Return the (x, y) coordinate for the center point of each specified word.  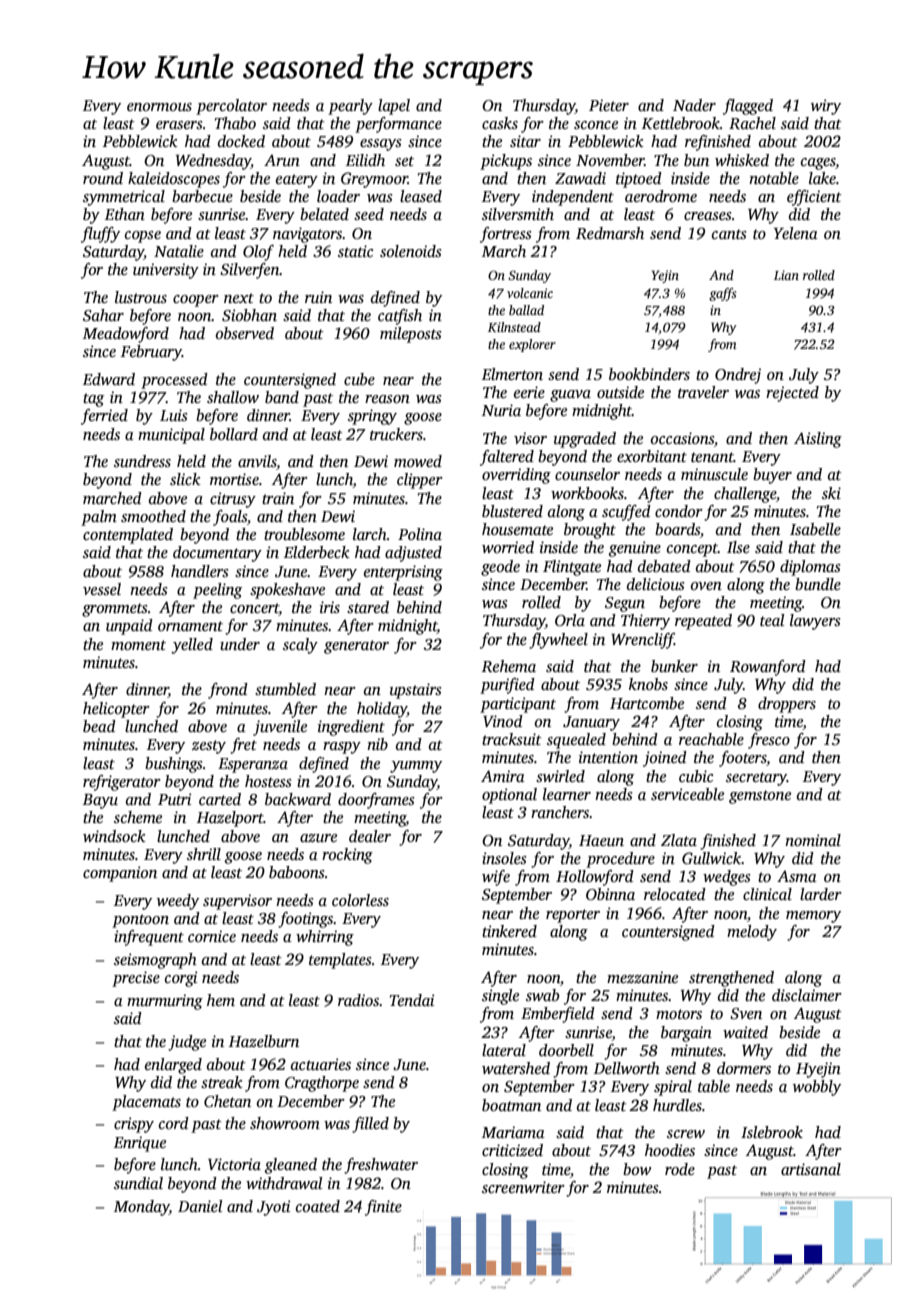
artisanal (811, 1169)
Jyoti (274, 1208)
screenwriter (523, 1187)
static (355, 251)
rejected (792, 394)
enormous (159, 107)
